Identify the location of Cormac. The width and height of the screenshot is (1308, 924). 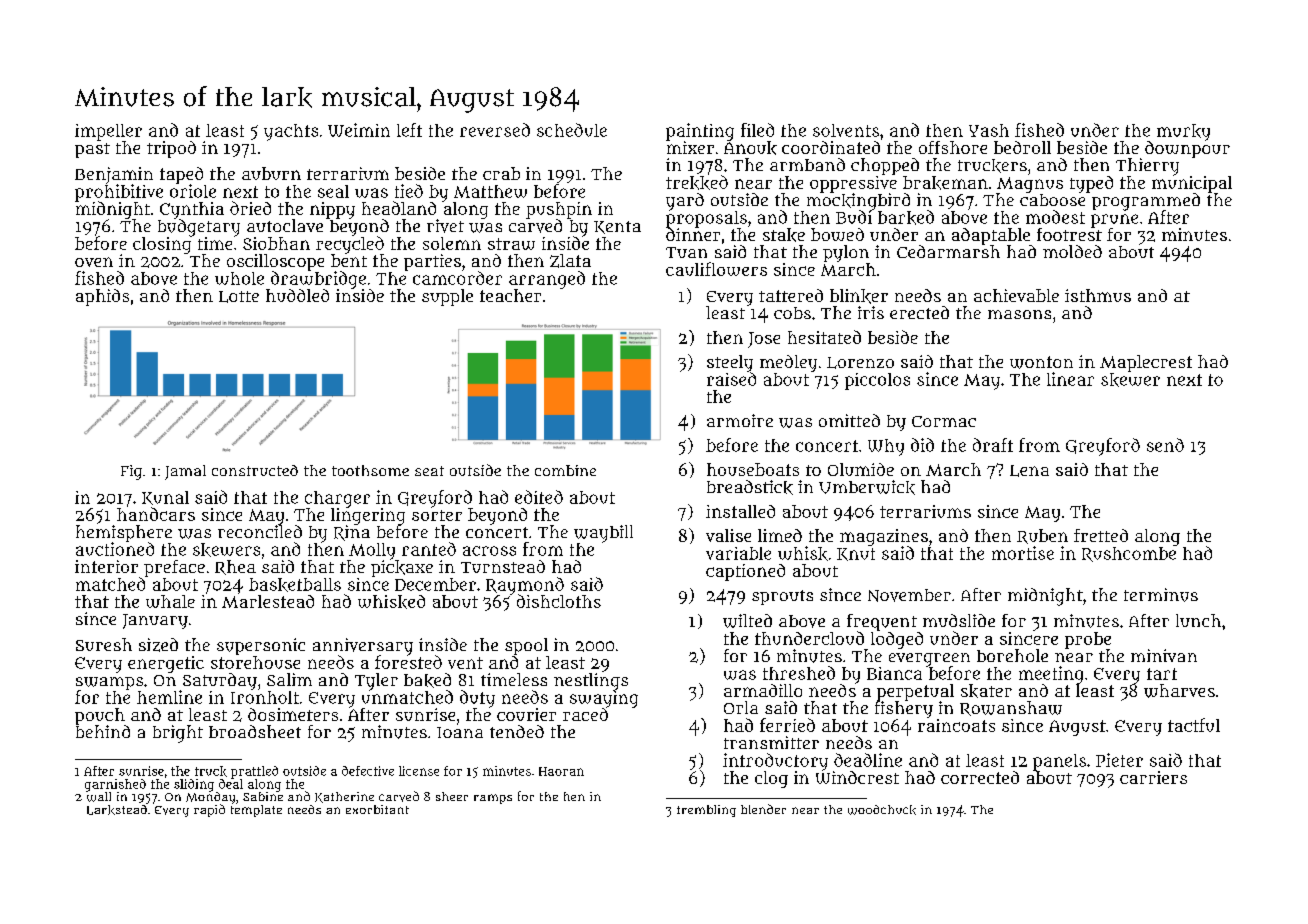
(944, 421).
